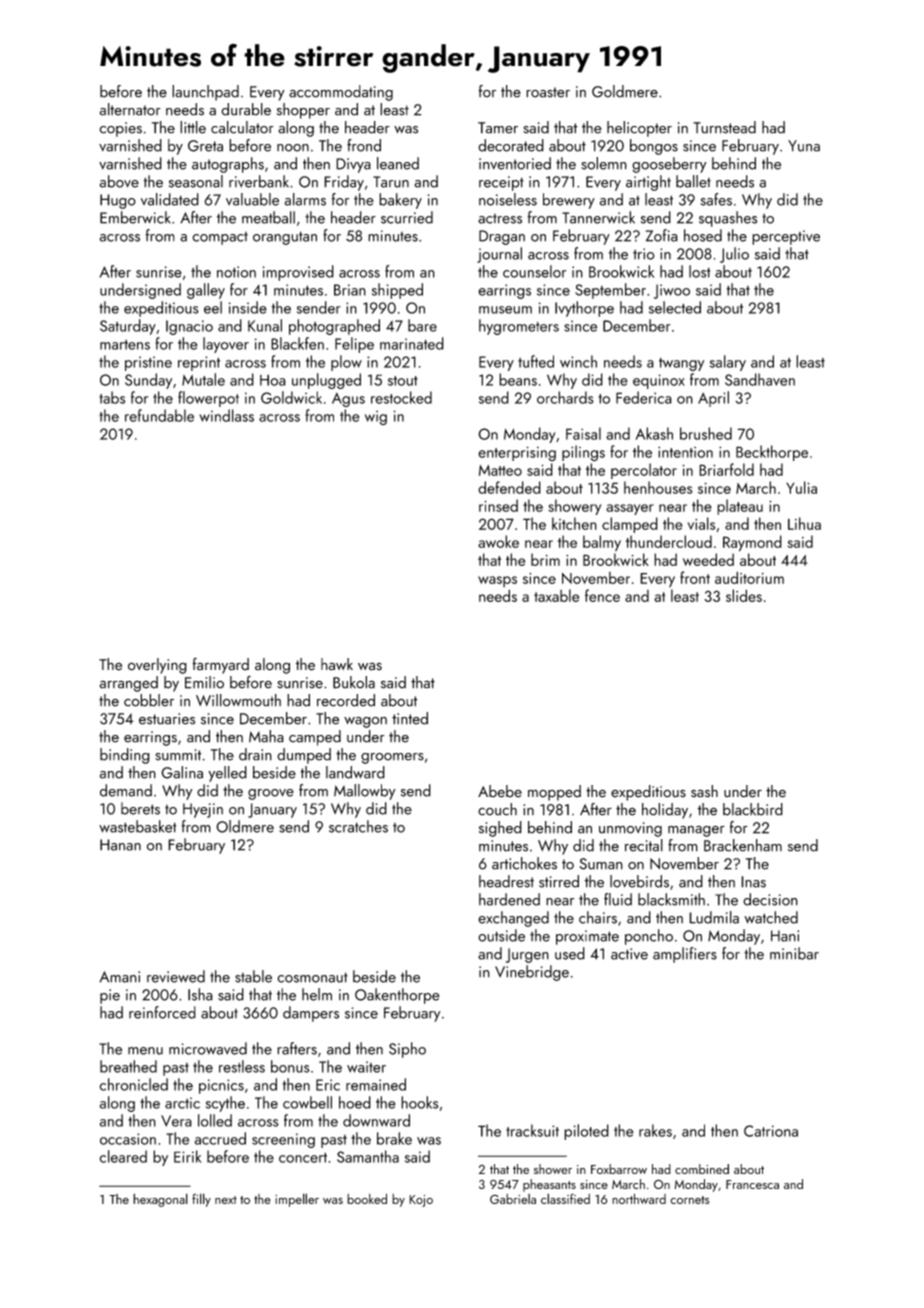 The width and height of the screenshot is (924, 1308). Describe the element at coordinates (128, 1066) in the screenshot. I see `breathed` at that location.
